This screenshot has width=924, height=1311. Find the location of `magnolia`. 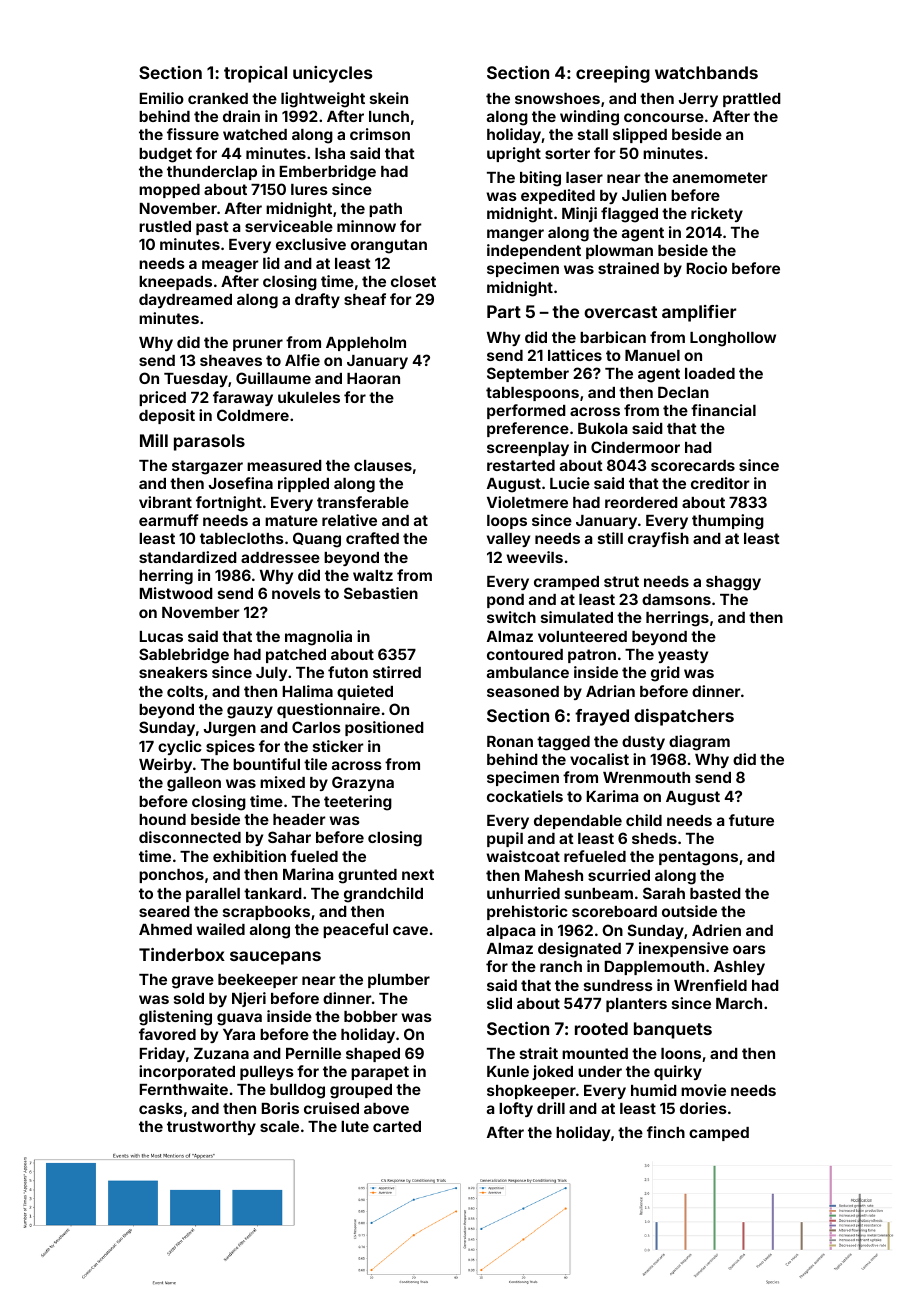

magnolia is located at coordinates (318, 638).
